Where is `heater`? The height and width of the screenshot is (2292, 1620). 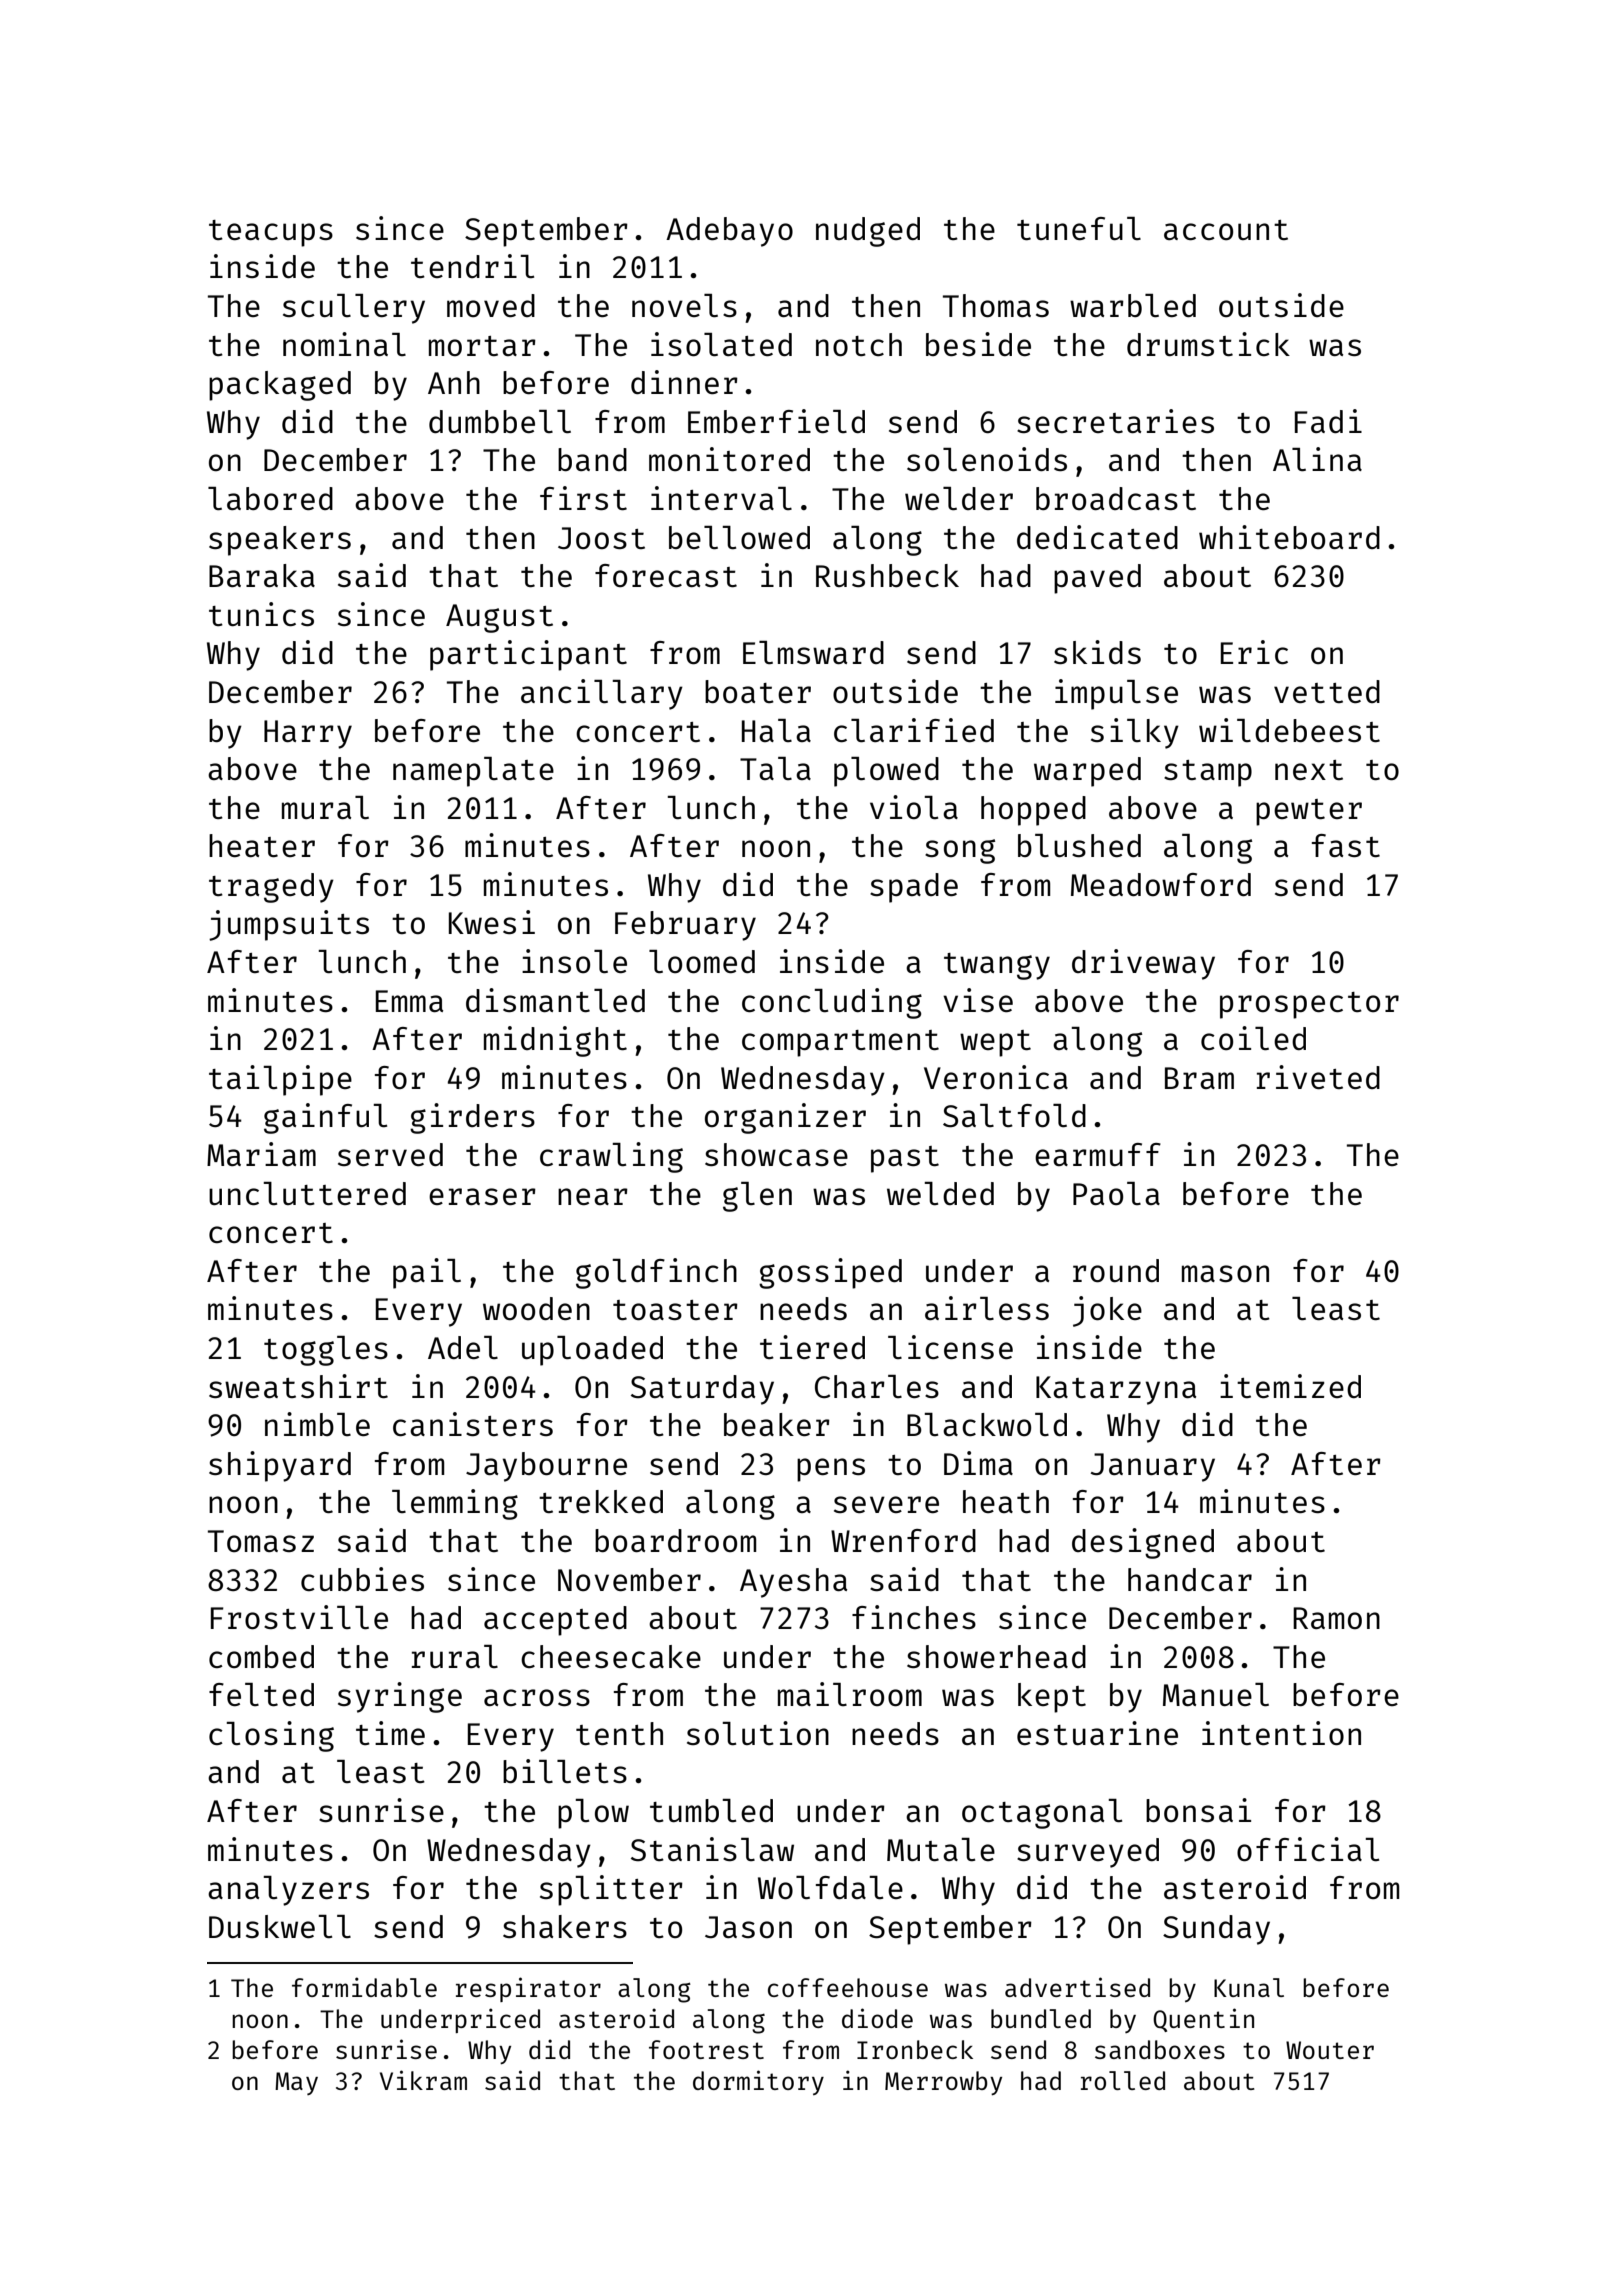
heater is located at coordinates (262, 845).
